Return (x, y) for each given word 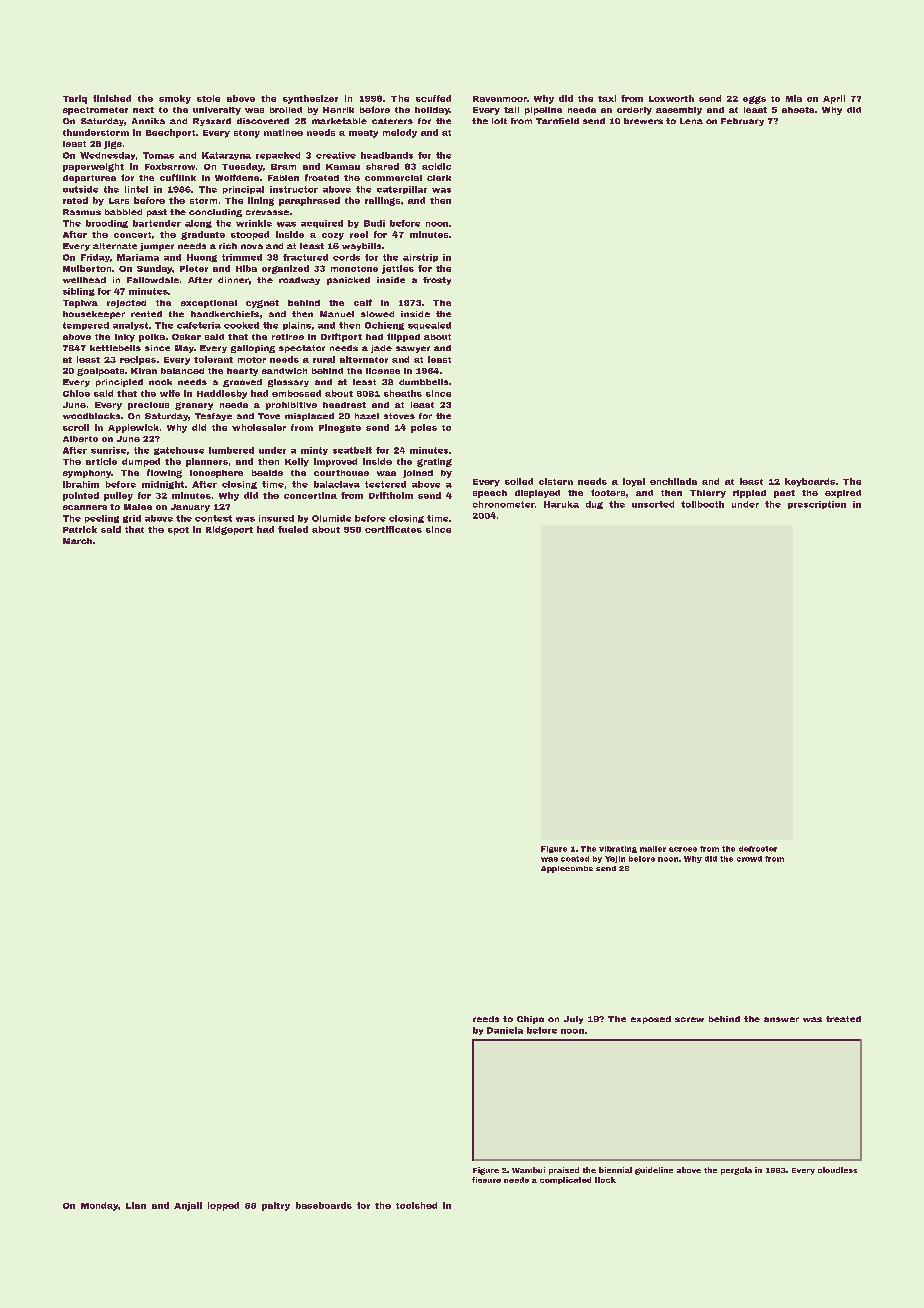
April (834, 99)
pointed (81, 496)
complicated (565, 1180)
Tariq (75, 99)
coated (575, 859)
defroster (758, 849)
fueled (293, 529)
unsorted (653, 504)
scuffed (433, 98)
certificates (393, 529)
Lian (136, 1205)
